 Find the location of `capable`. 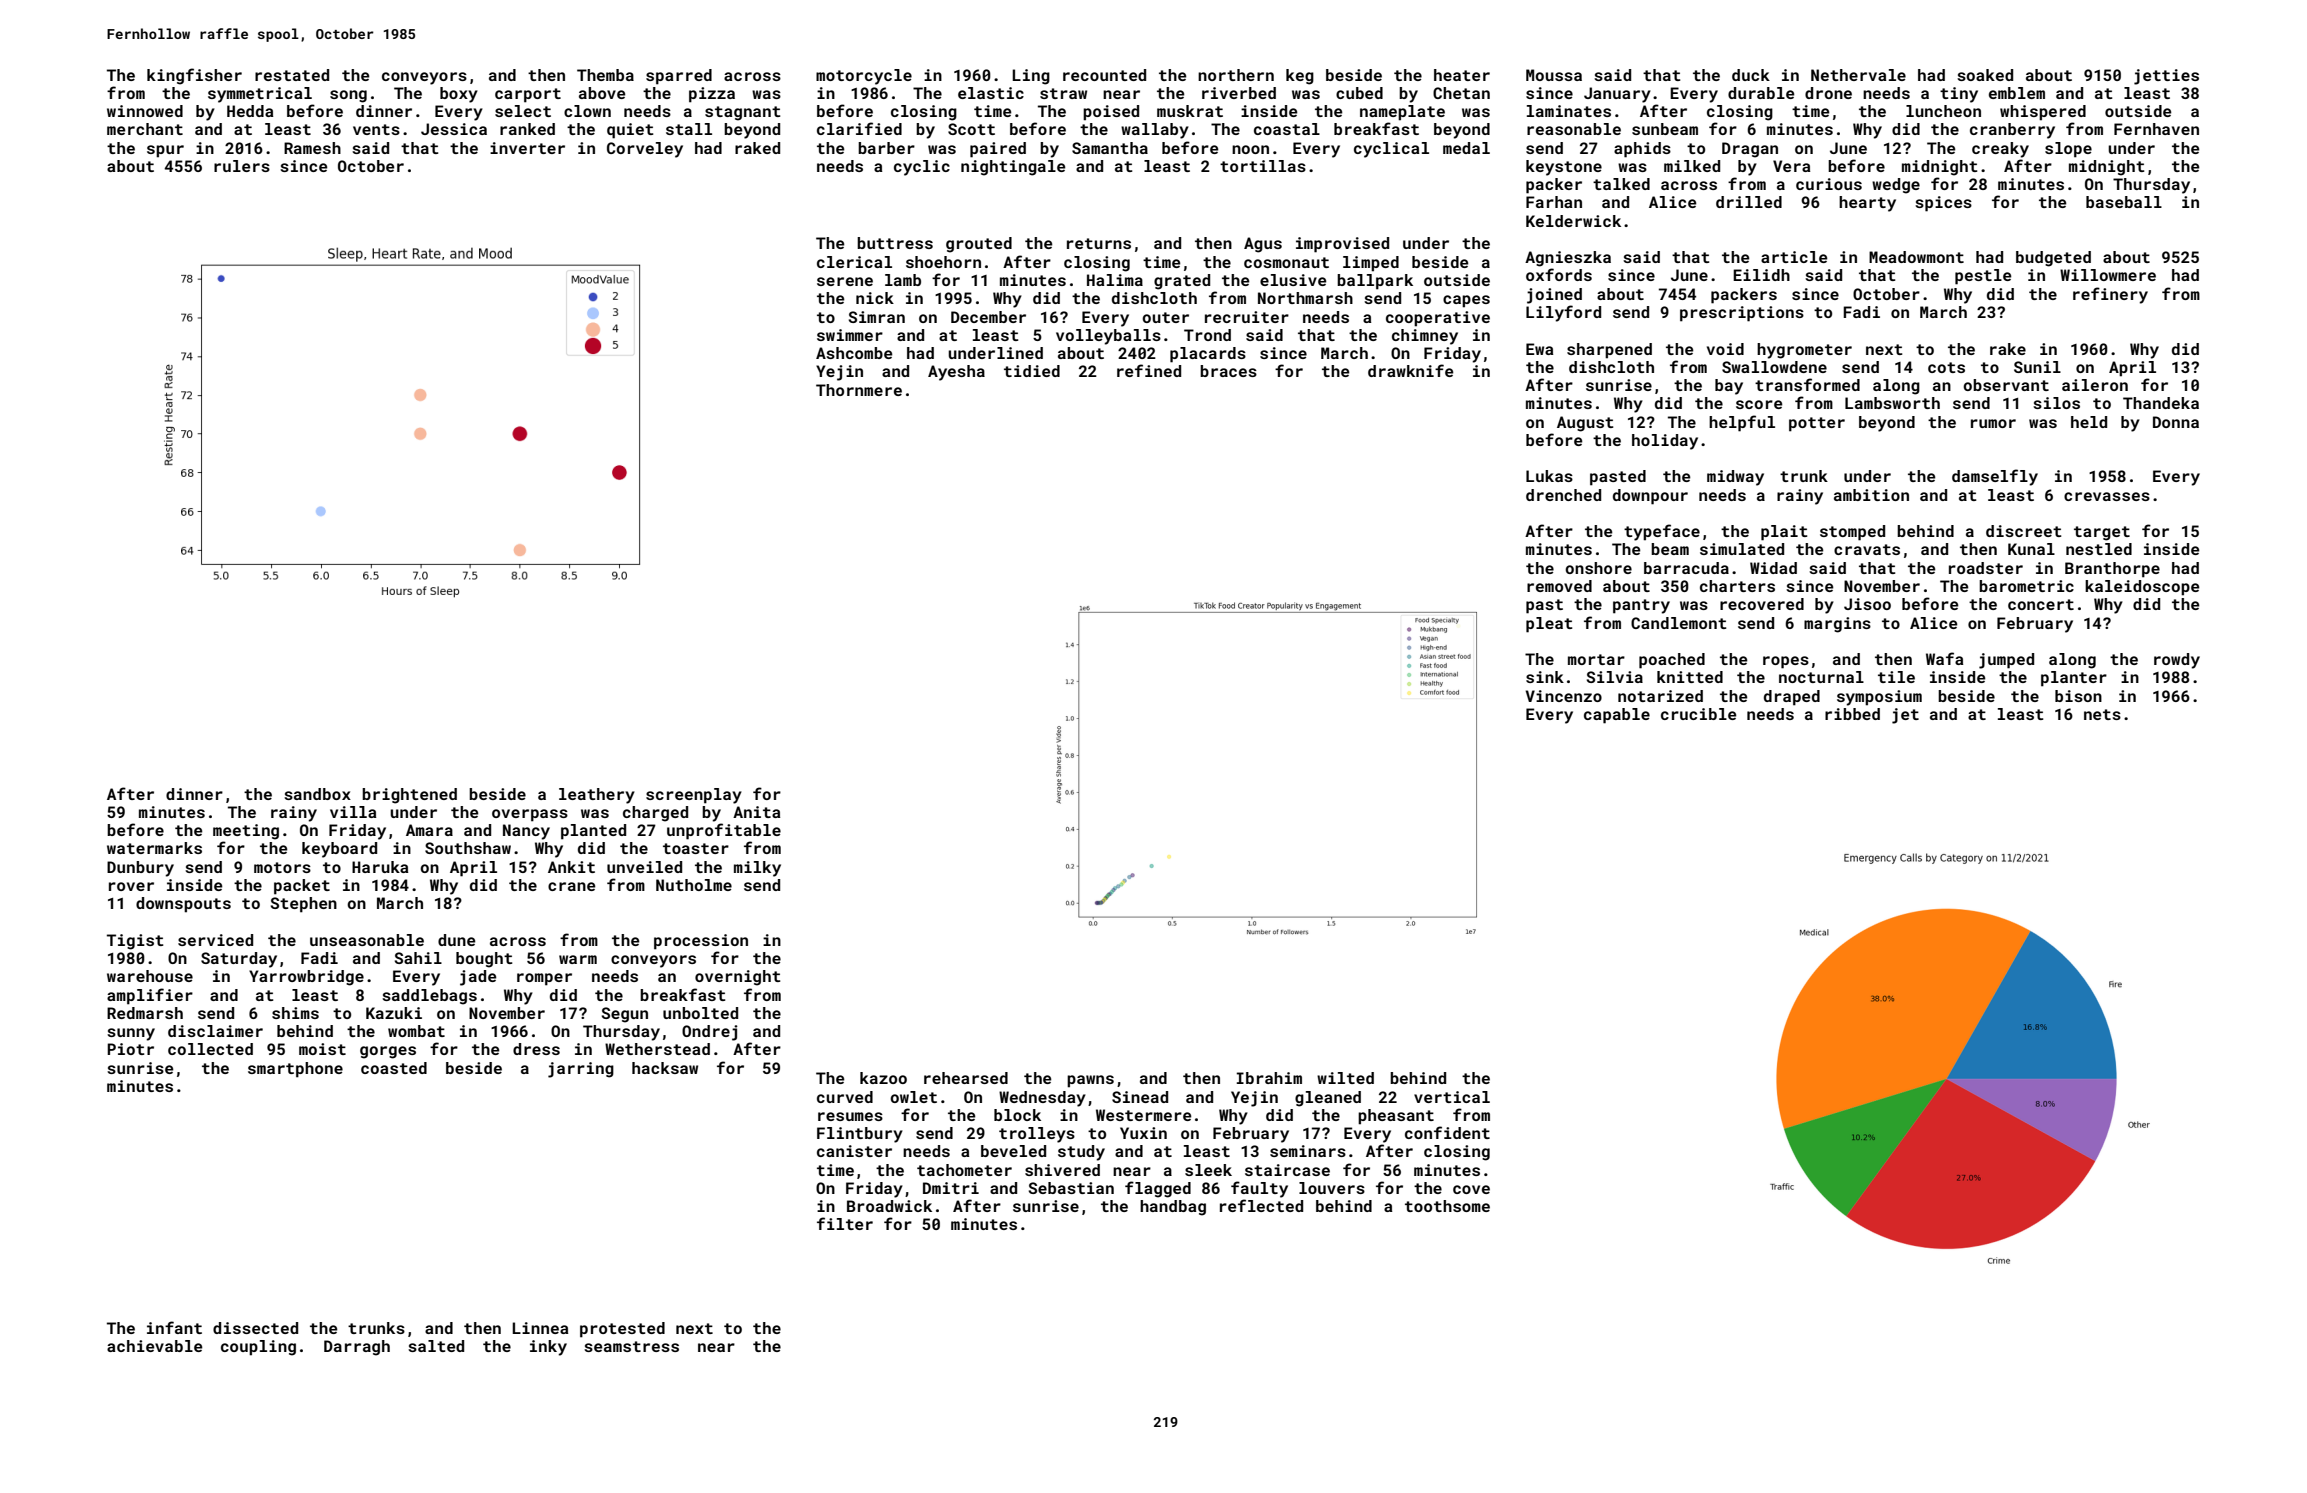

capable is located at coordinates (1617, 716).
